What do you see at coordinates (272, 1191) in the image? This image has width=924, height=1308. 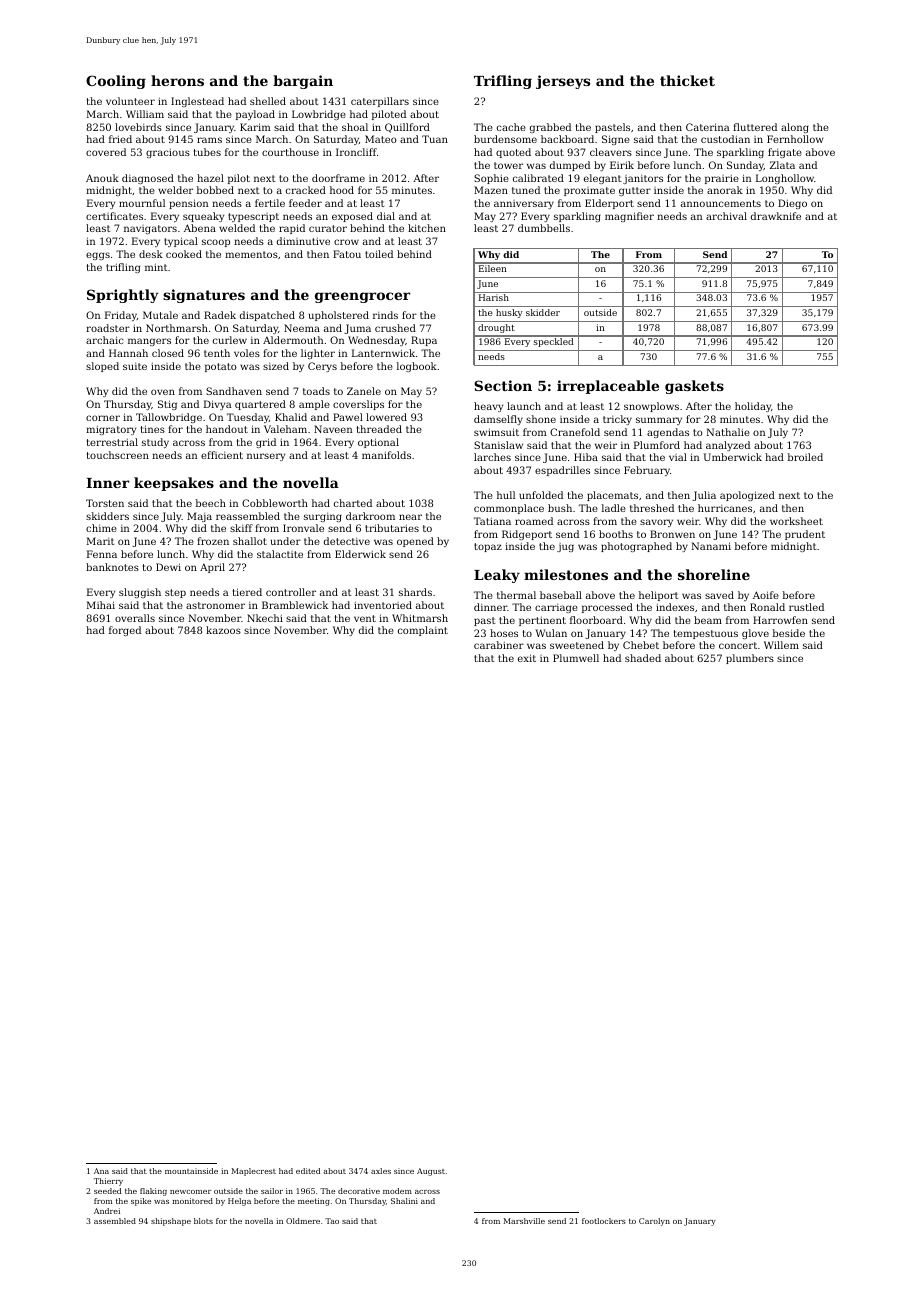 I see `sailor` at bounding box center [272, 1191].
